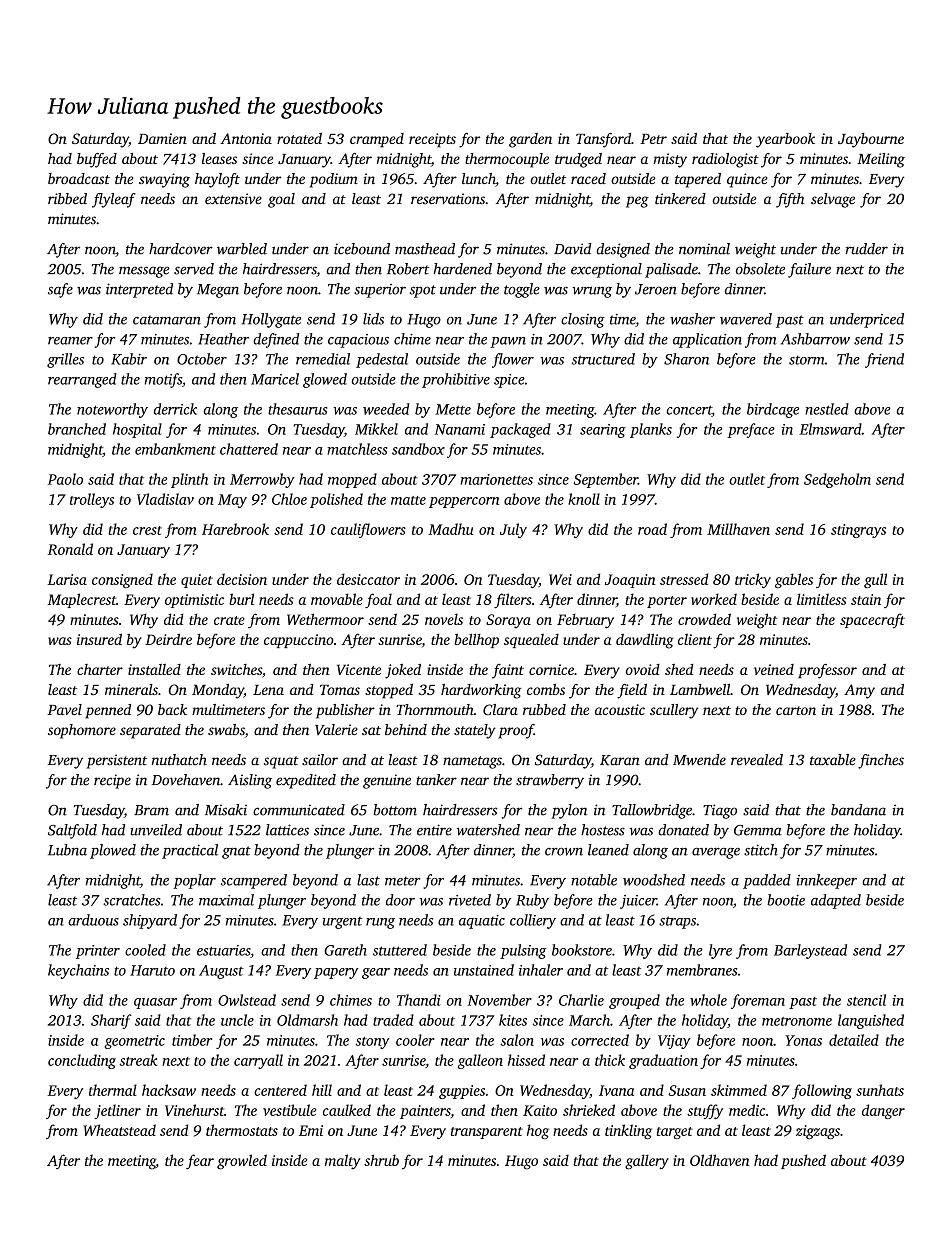 The image size is (952, 1233). Describe the element at coordinates (290, 1110) in the screenshot. I see `vestibule` at that location.
